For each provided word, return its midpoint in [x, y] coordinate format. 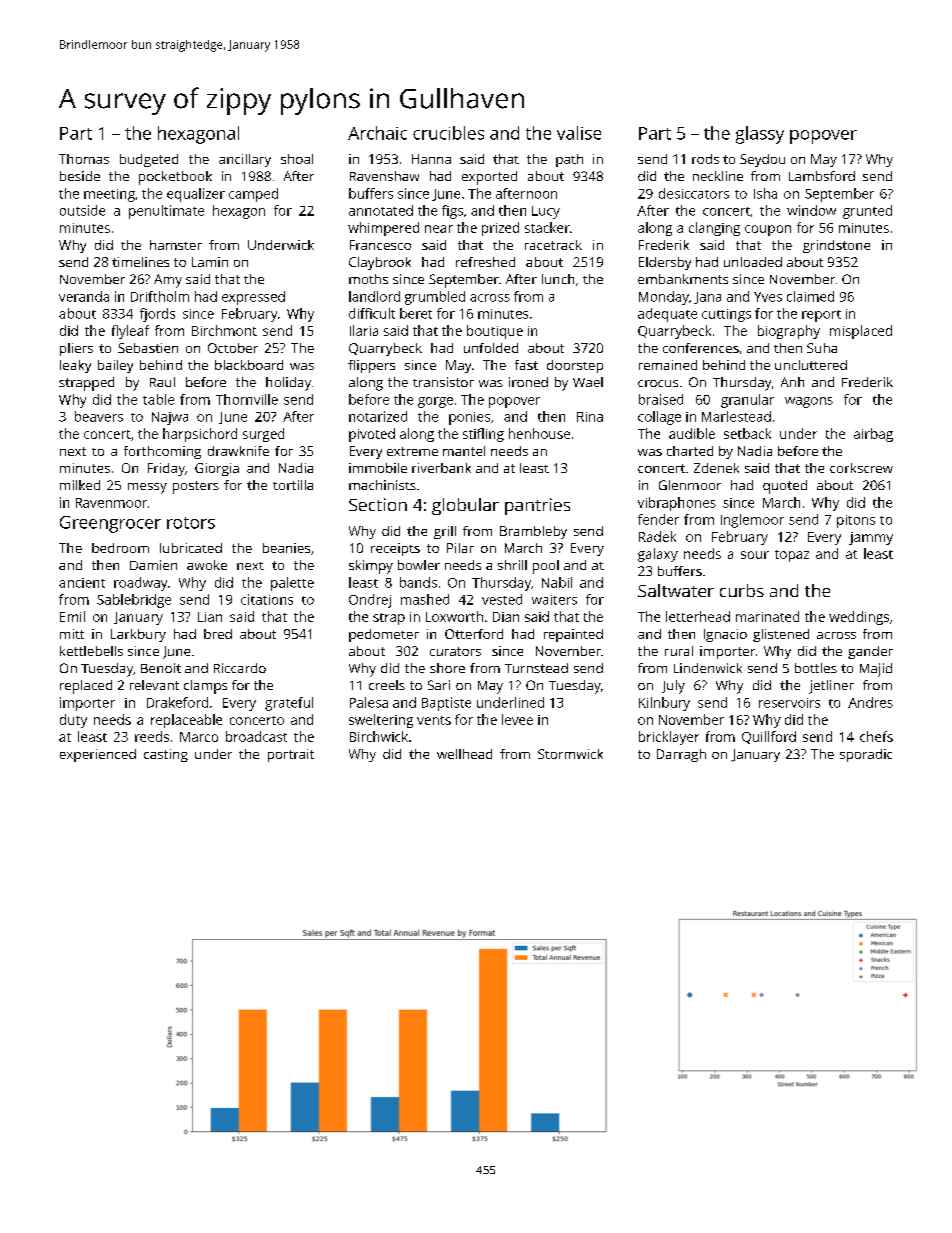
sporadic [866, 755]
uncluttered [811, 365]
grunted [867, 212]
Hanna [431, 159]
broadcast [256, 736]
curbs [742, 590]
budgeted [149, 160]
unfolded [491, 348]
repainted [573, 635]
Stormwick [570, 754]
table [158, 399]
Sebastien [148, 348]
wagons [809, 402]
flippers [371, 366]
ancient [82, 583]
